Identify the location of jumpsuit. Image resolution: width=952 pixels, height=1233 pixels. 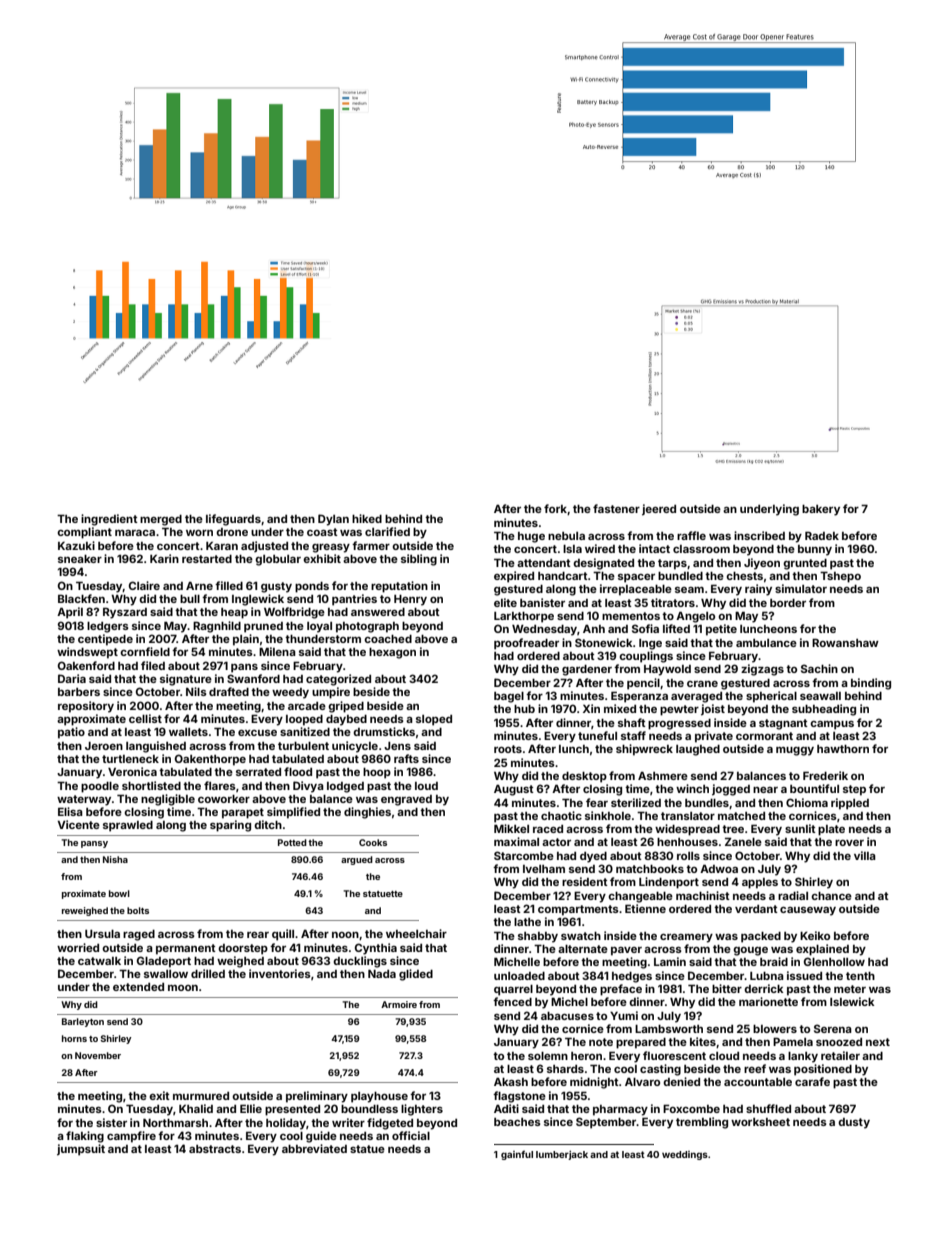
(81, 1150).
